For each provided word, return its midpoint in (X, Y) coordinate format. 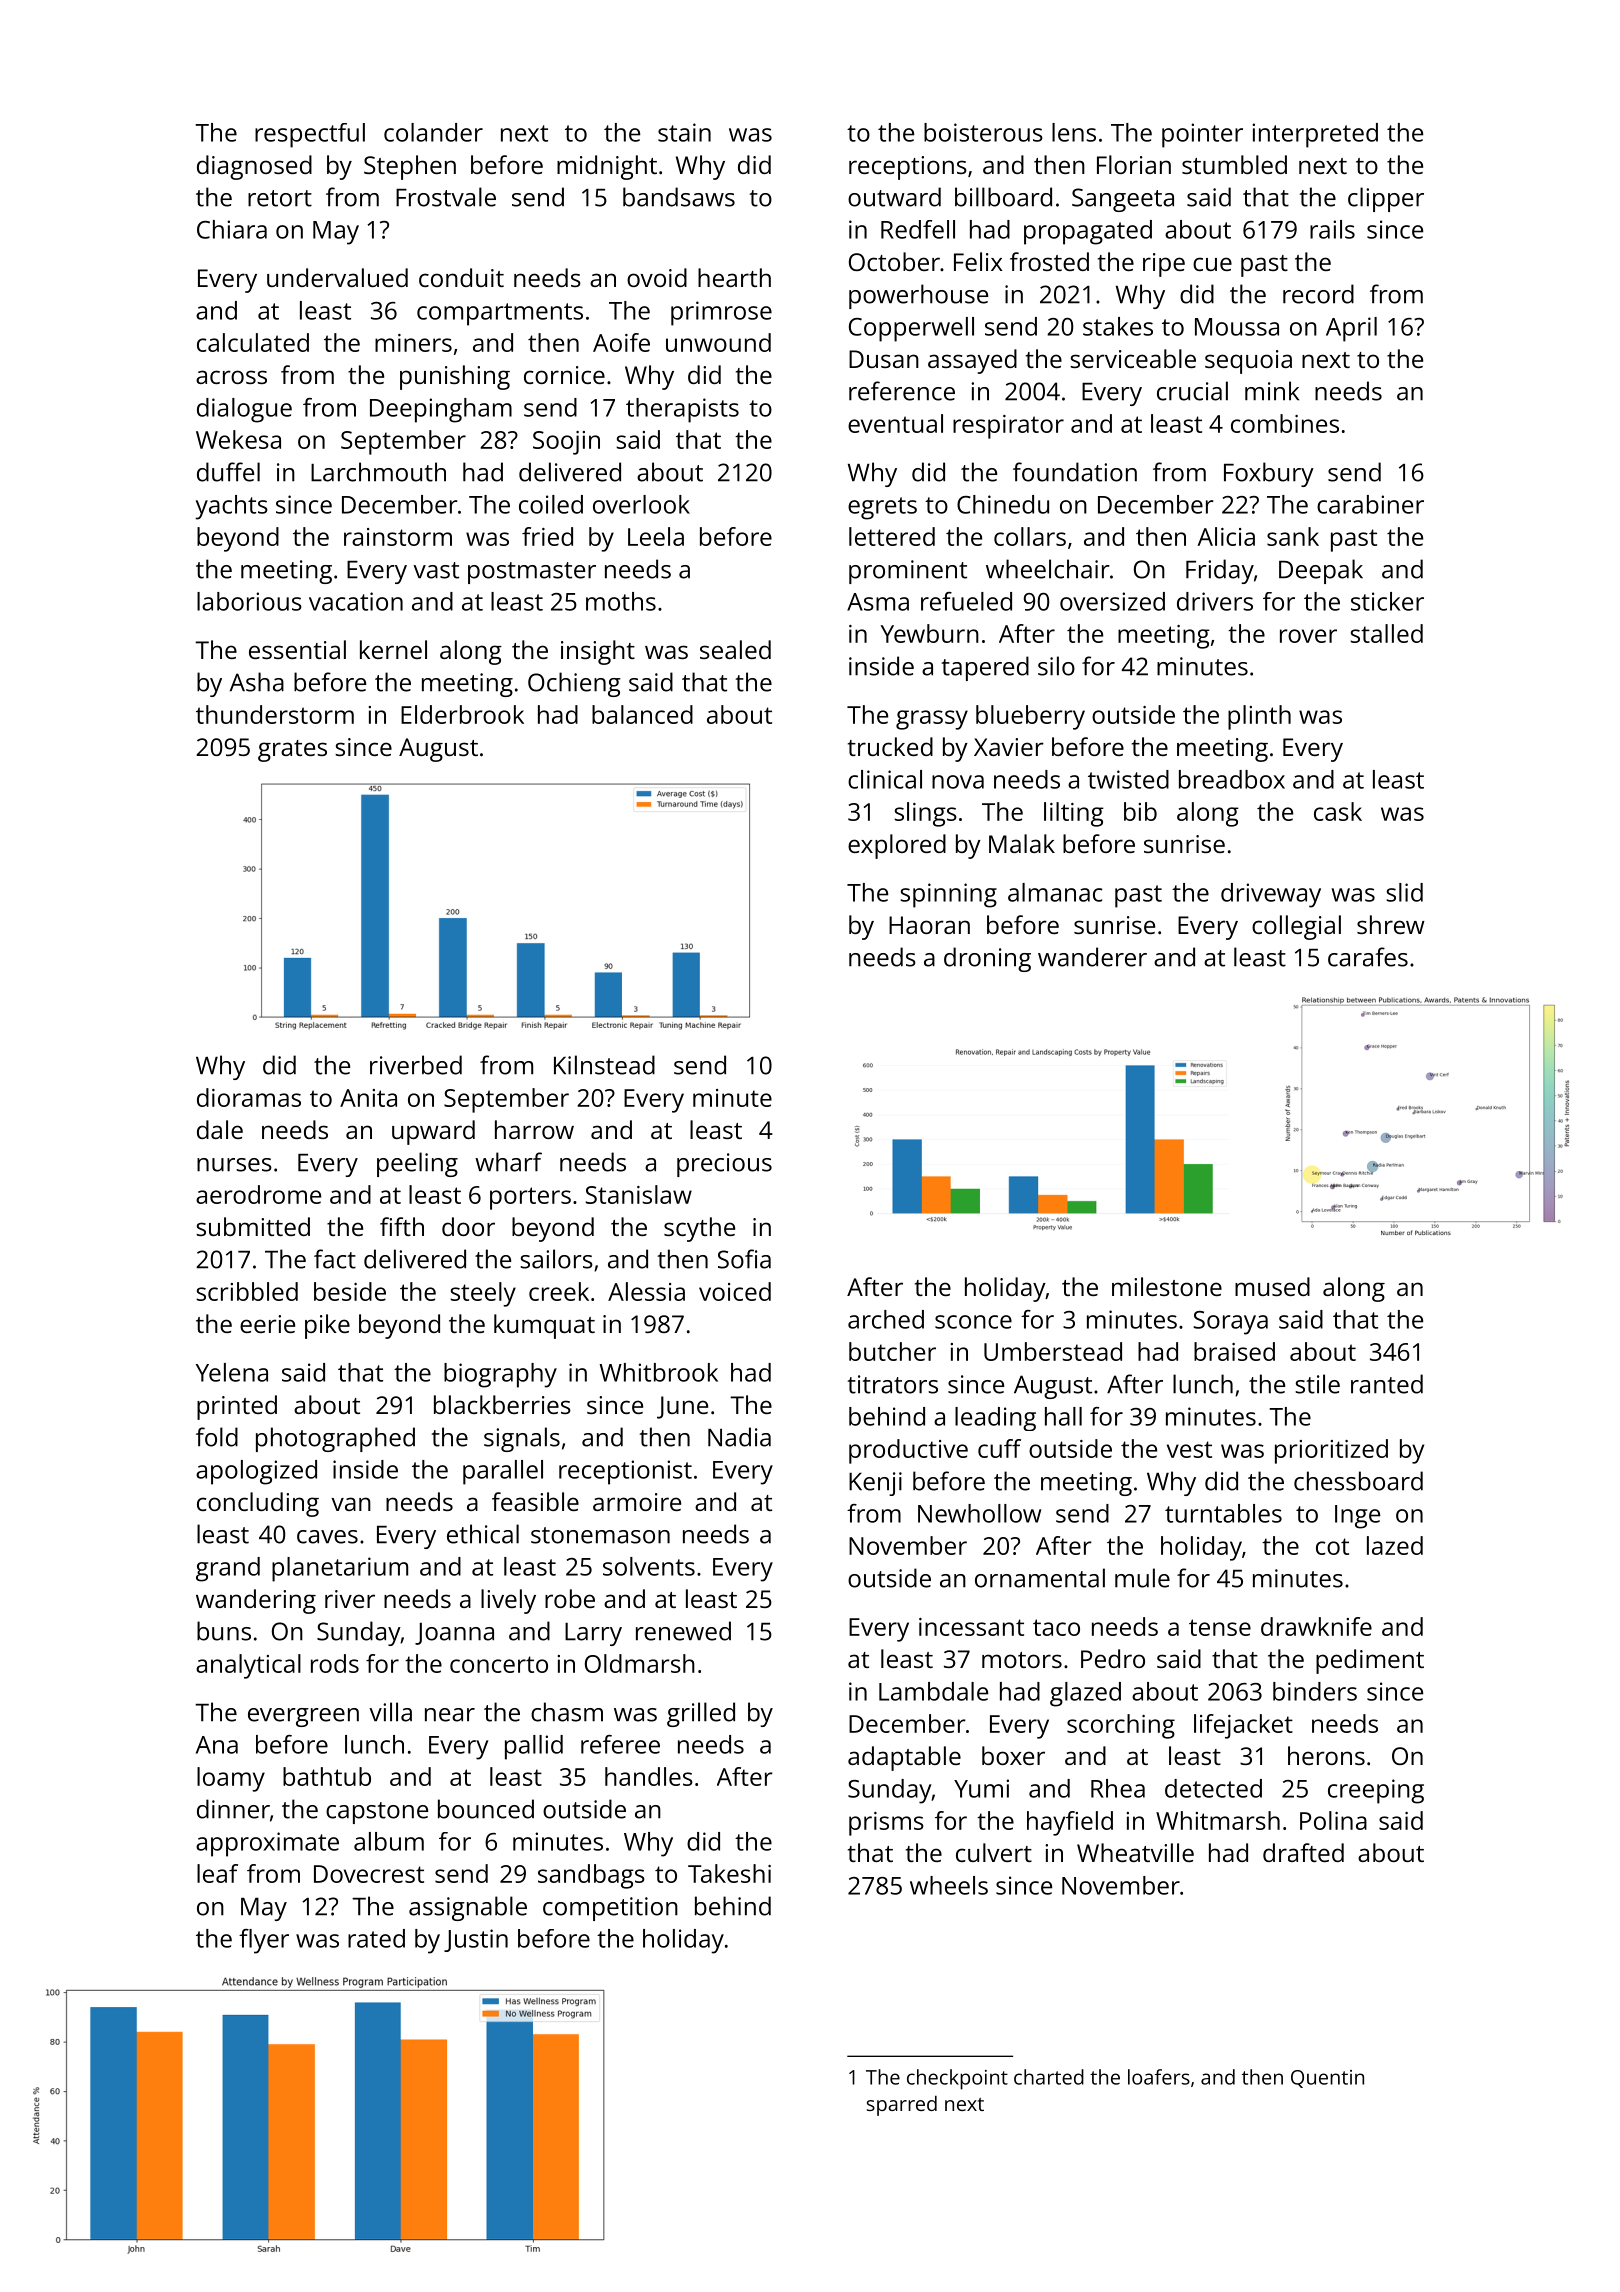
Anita (368, 1098)
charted (1049, 2077)
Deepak (1321, 571)
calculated (253, 342)
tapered (985, 668)
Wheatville (1135, 1852)
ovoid (657, 277)
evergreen (303, 1717)
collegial (1296, 927)
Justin (476, 1940)
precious (724, 1165)
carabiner (1370, 504)
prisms (886, 1824)
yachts (231, 507)
